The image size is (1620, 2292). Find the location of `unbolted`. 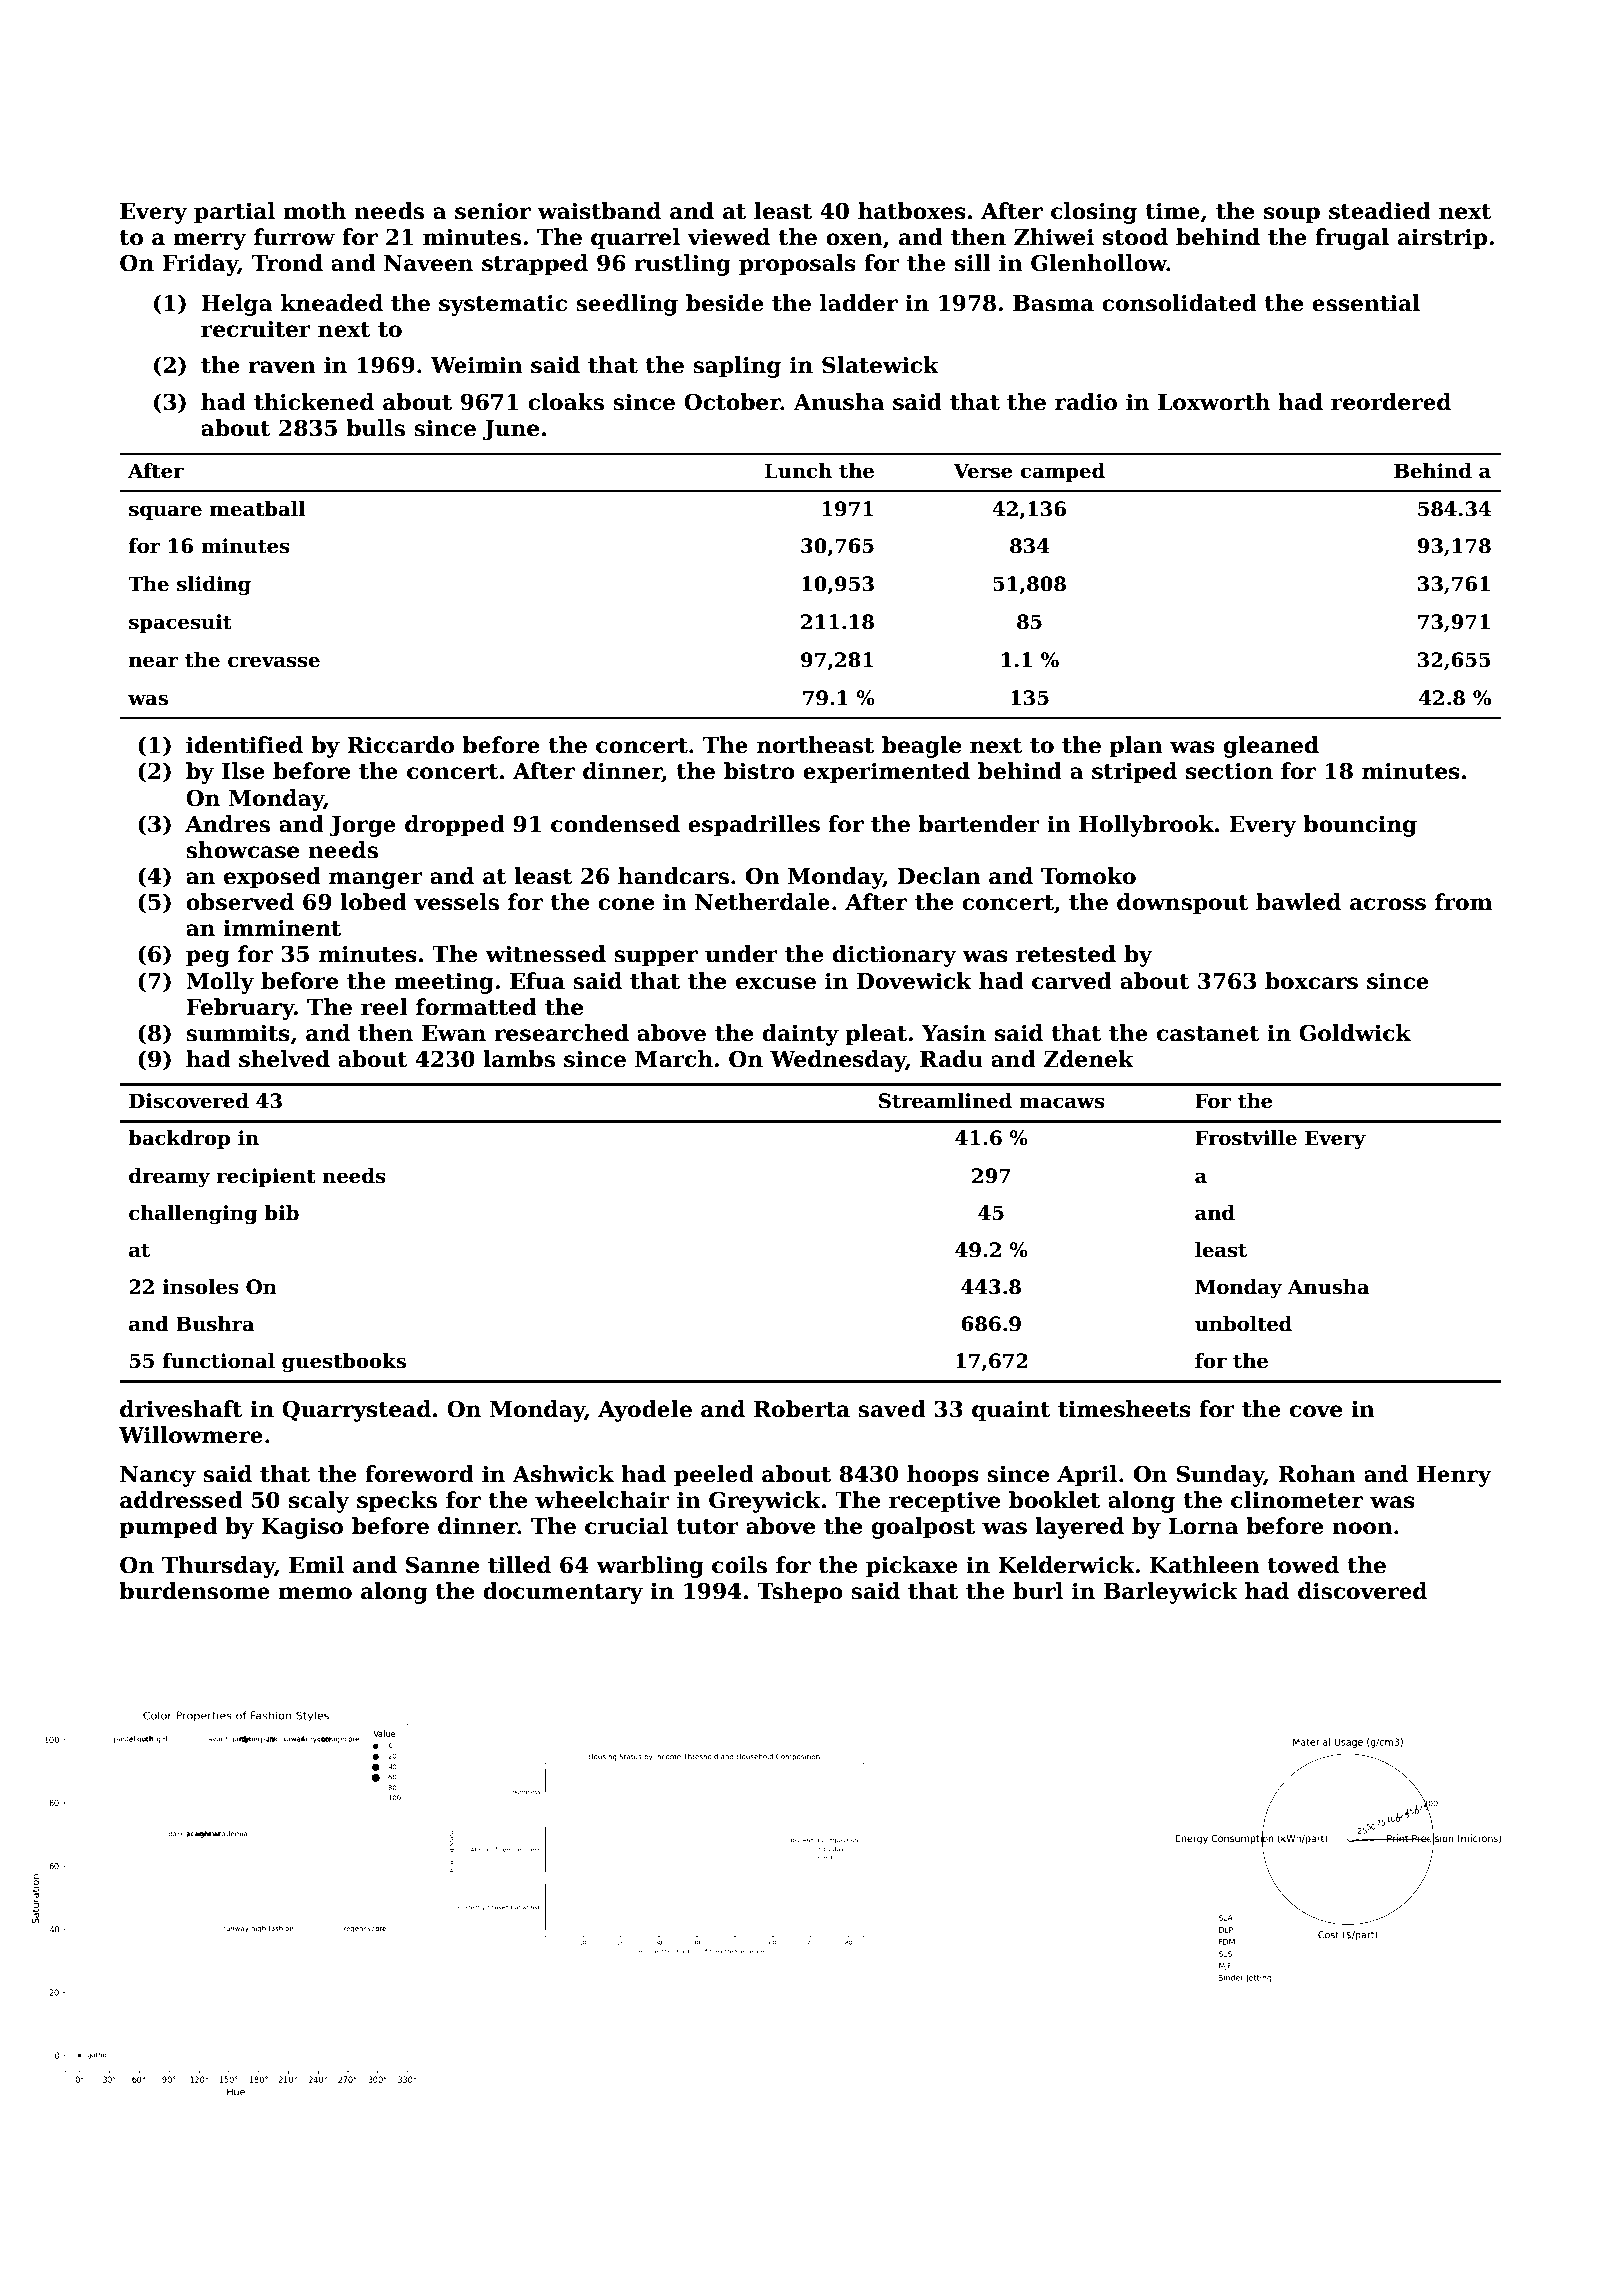

unbolted is located at coordinates (1243, 1324).
